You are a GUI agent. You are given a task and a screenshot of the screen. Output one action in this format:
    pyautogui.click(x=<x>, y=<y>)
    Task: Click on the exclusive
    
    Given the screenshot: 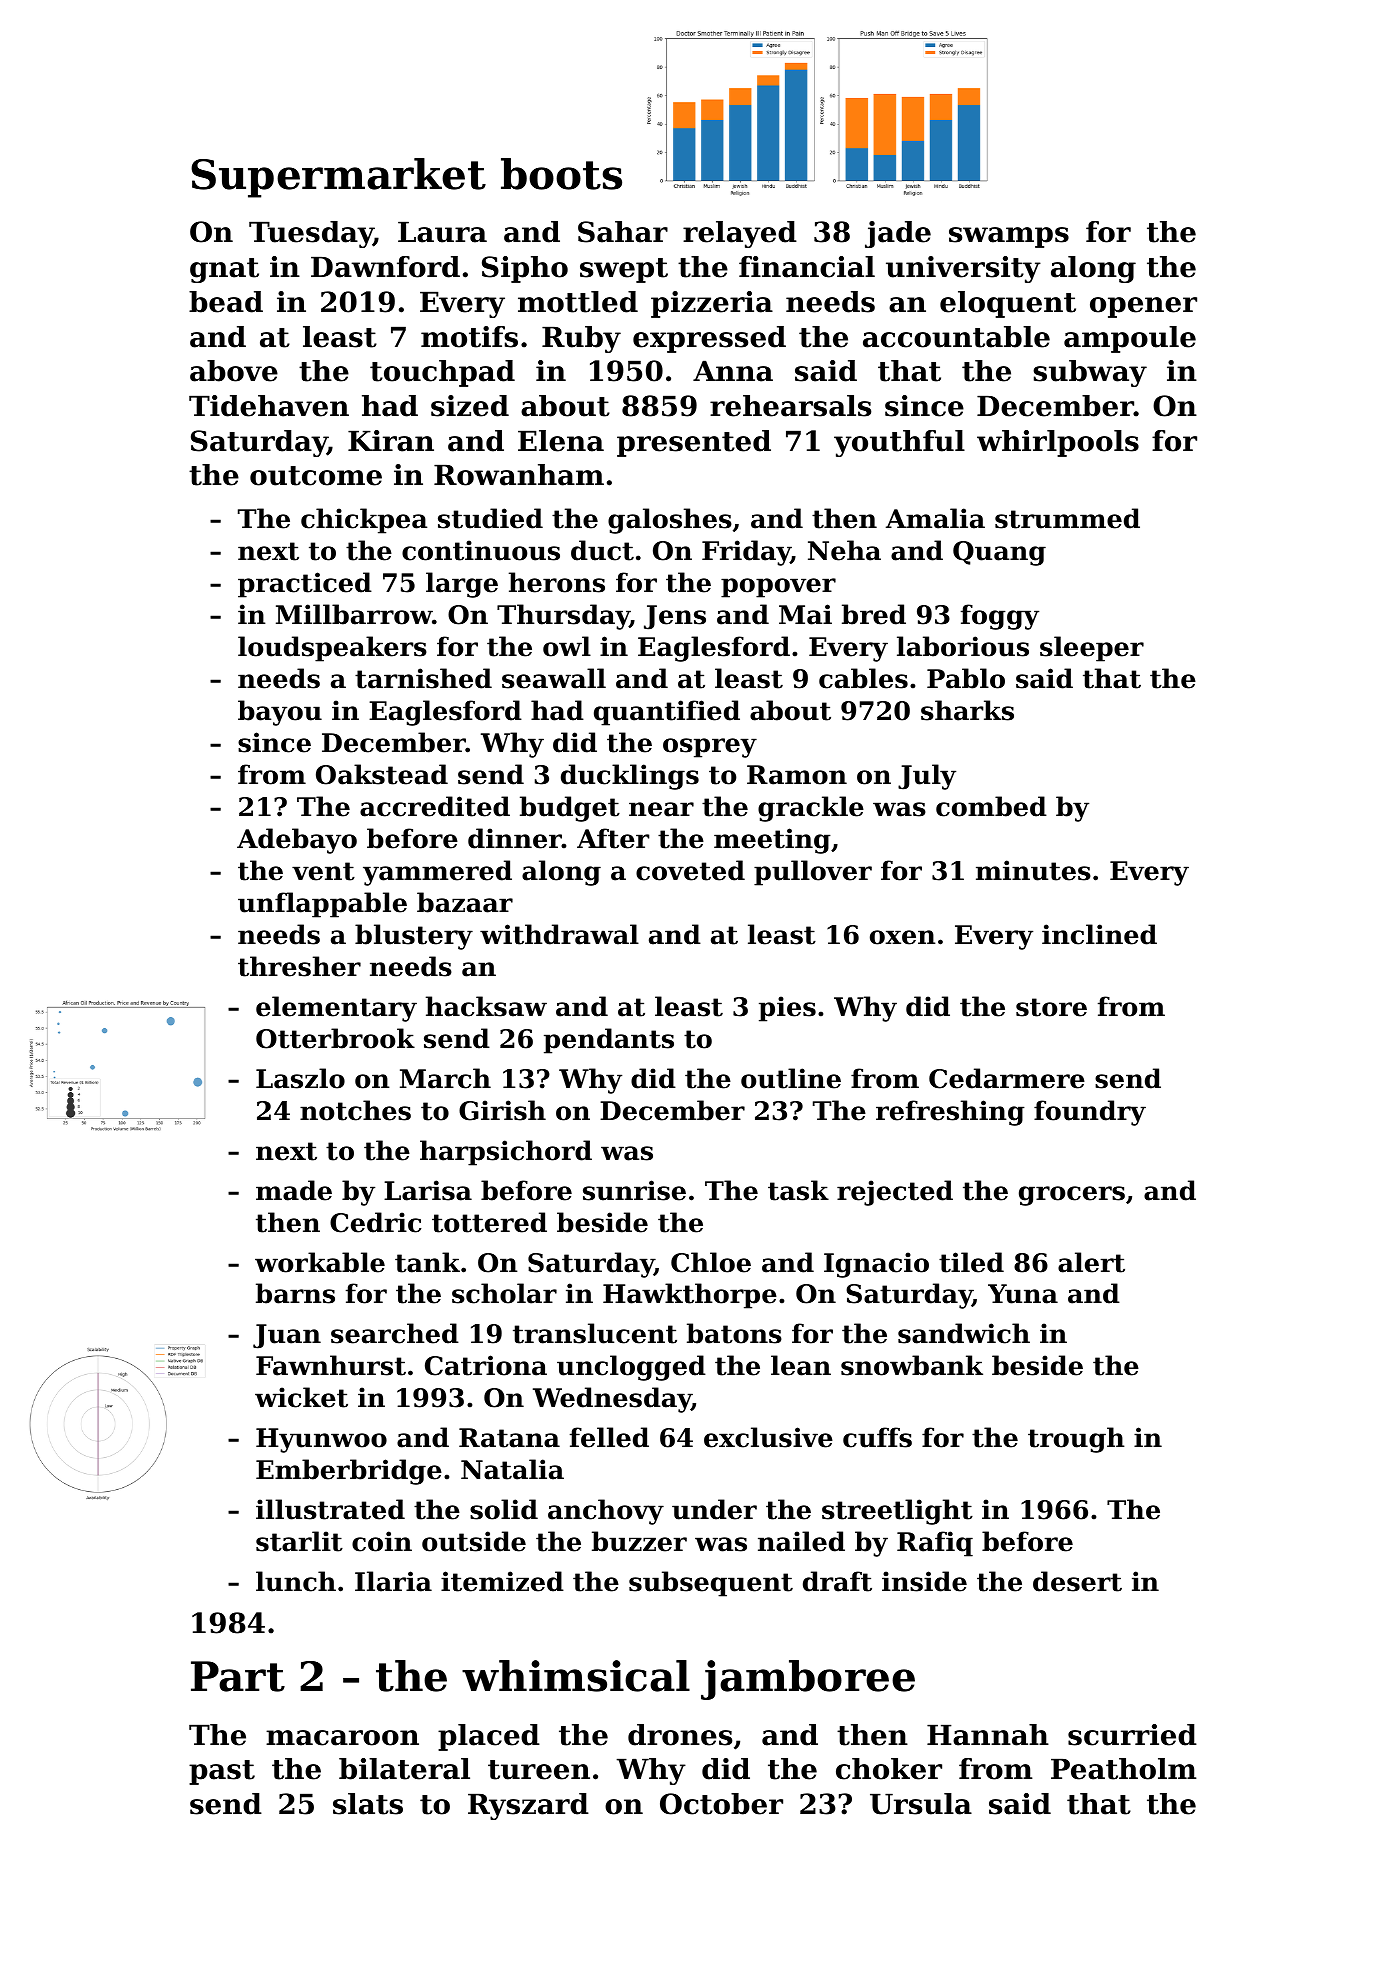 What is the action you would take?
    pyautogui.click(x=768, y=1437)
